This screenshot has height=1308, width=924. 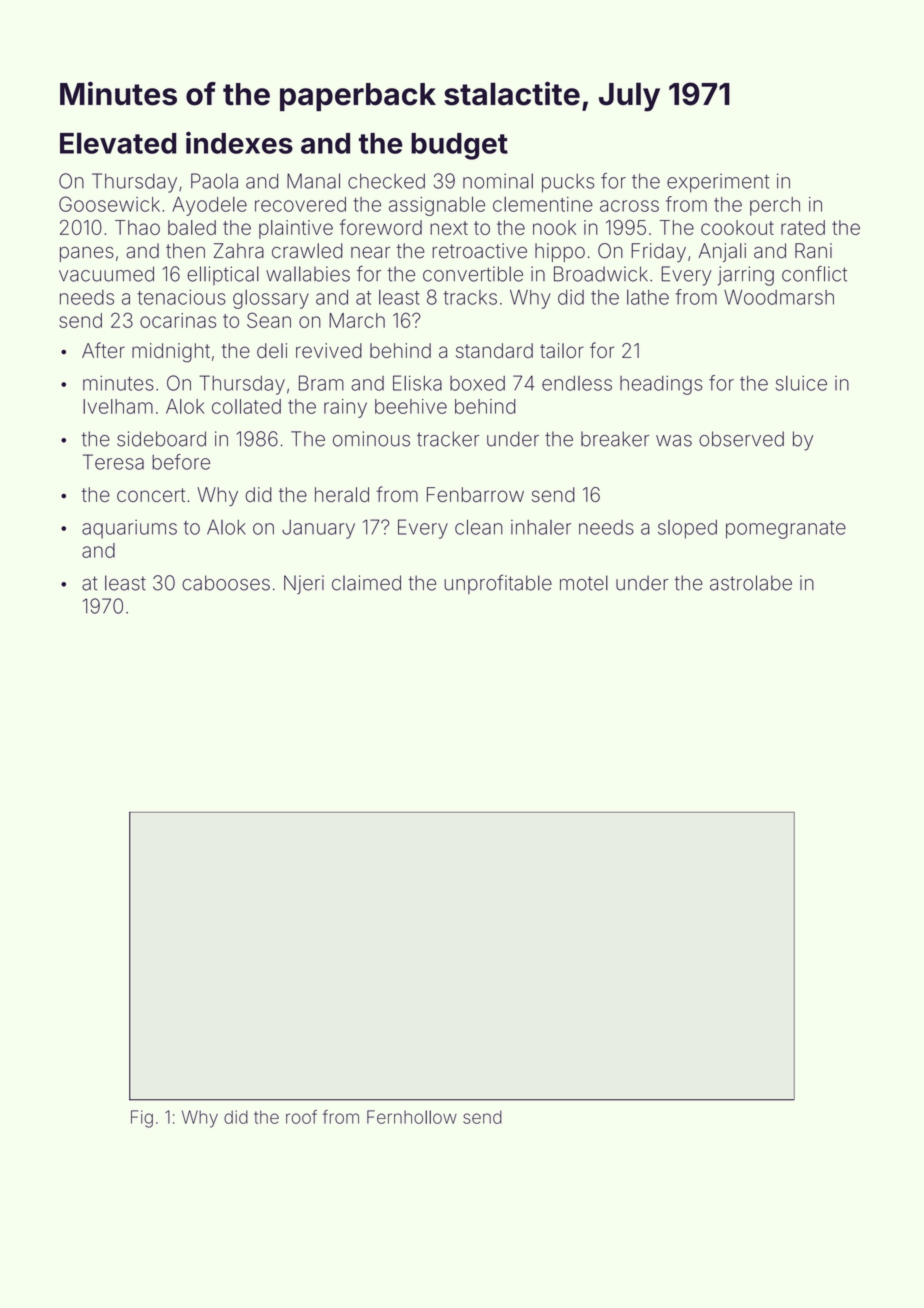 What do you see at coordinates (342, 494) in the screenshot?
I see `herald` at bounding box center [342, 494].
